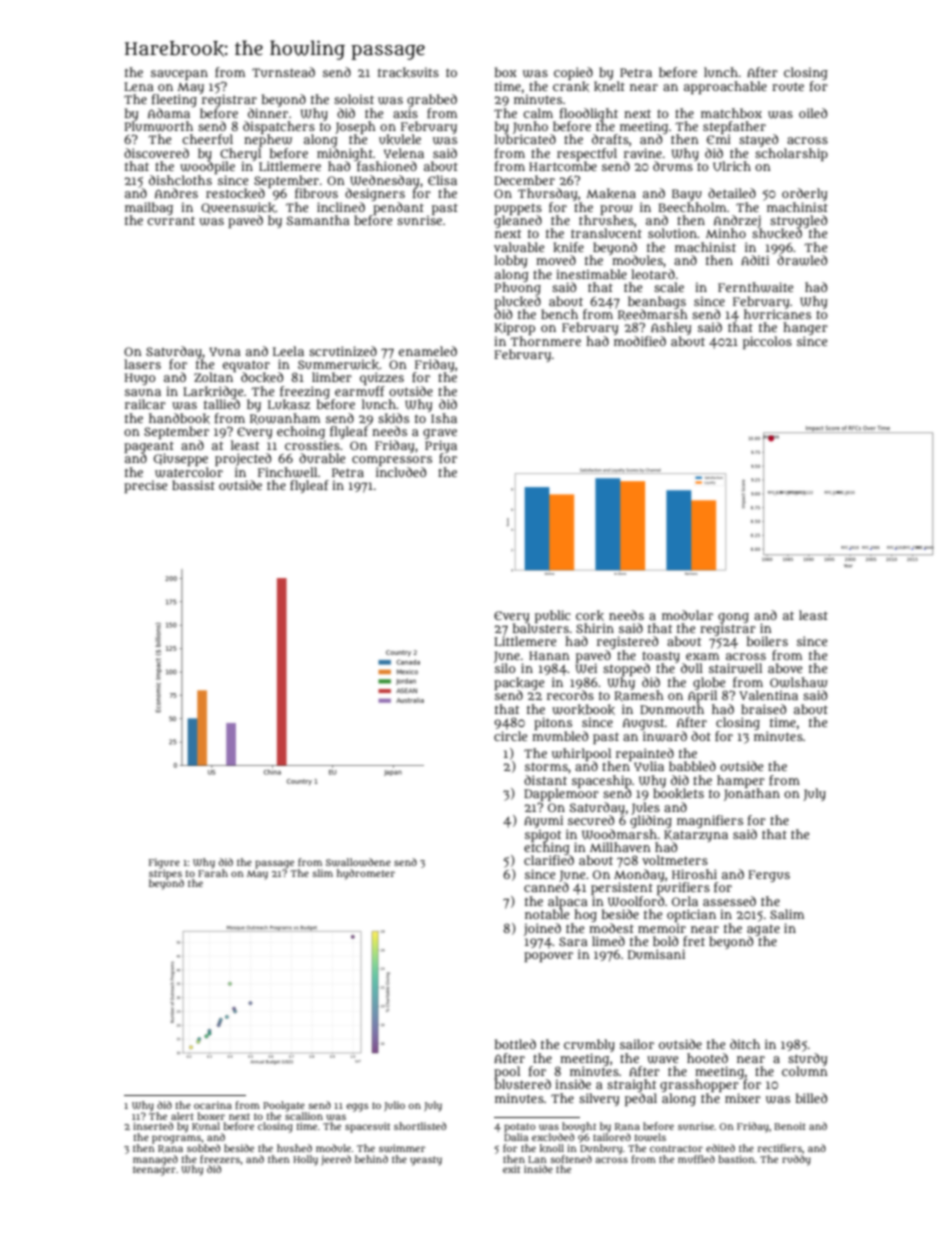 The image size is (952, 1233). Describe the element at coordinates (316, 193) in the page. I see `fibrous` at that location.
